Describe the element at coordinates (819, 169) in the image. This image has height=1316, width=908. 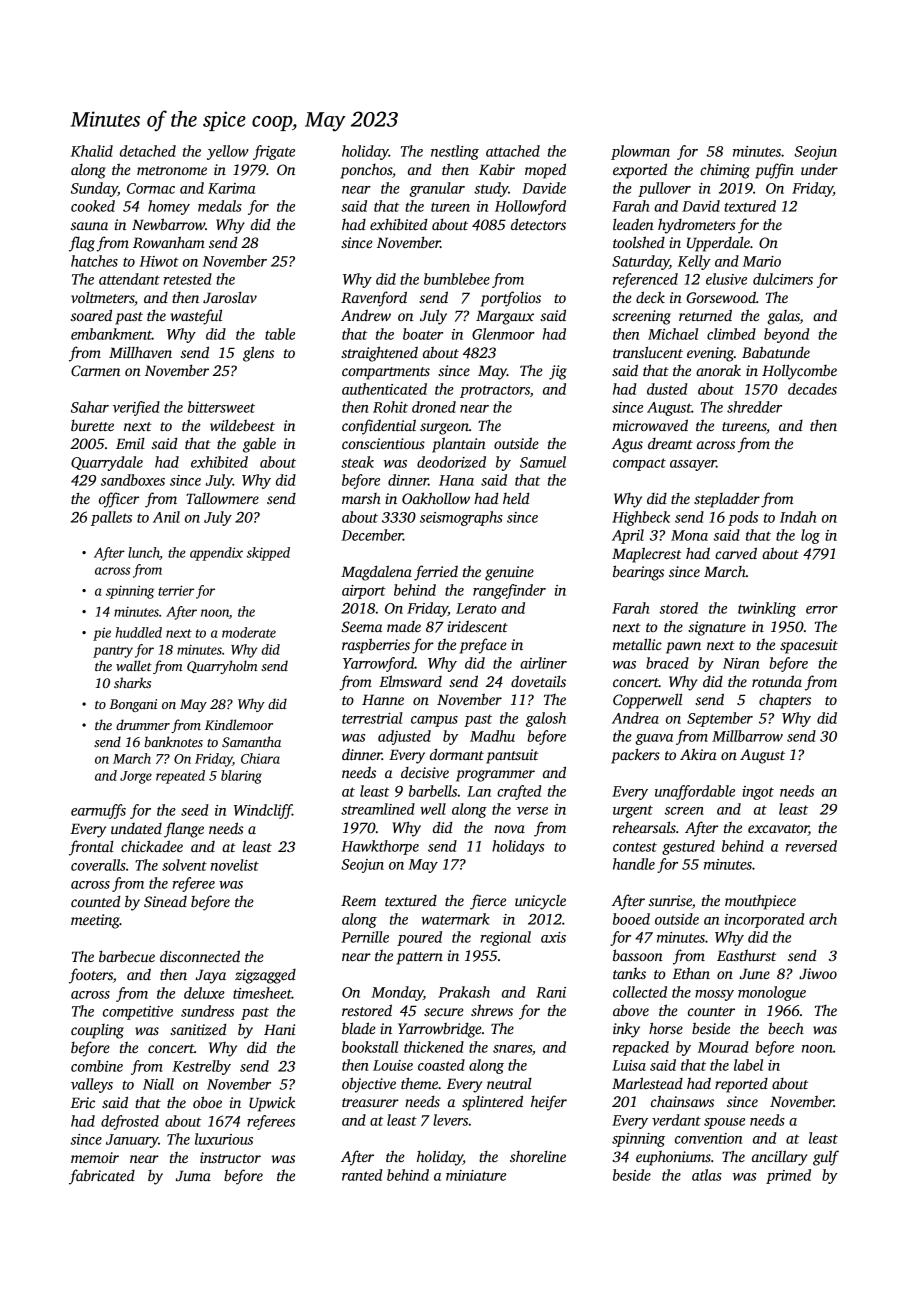
I see `under` at that location.
